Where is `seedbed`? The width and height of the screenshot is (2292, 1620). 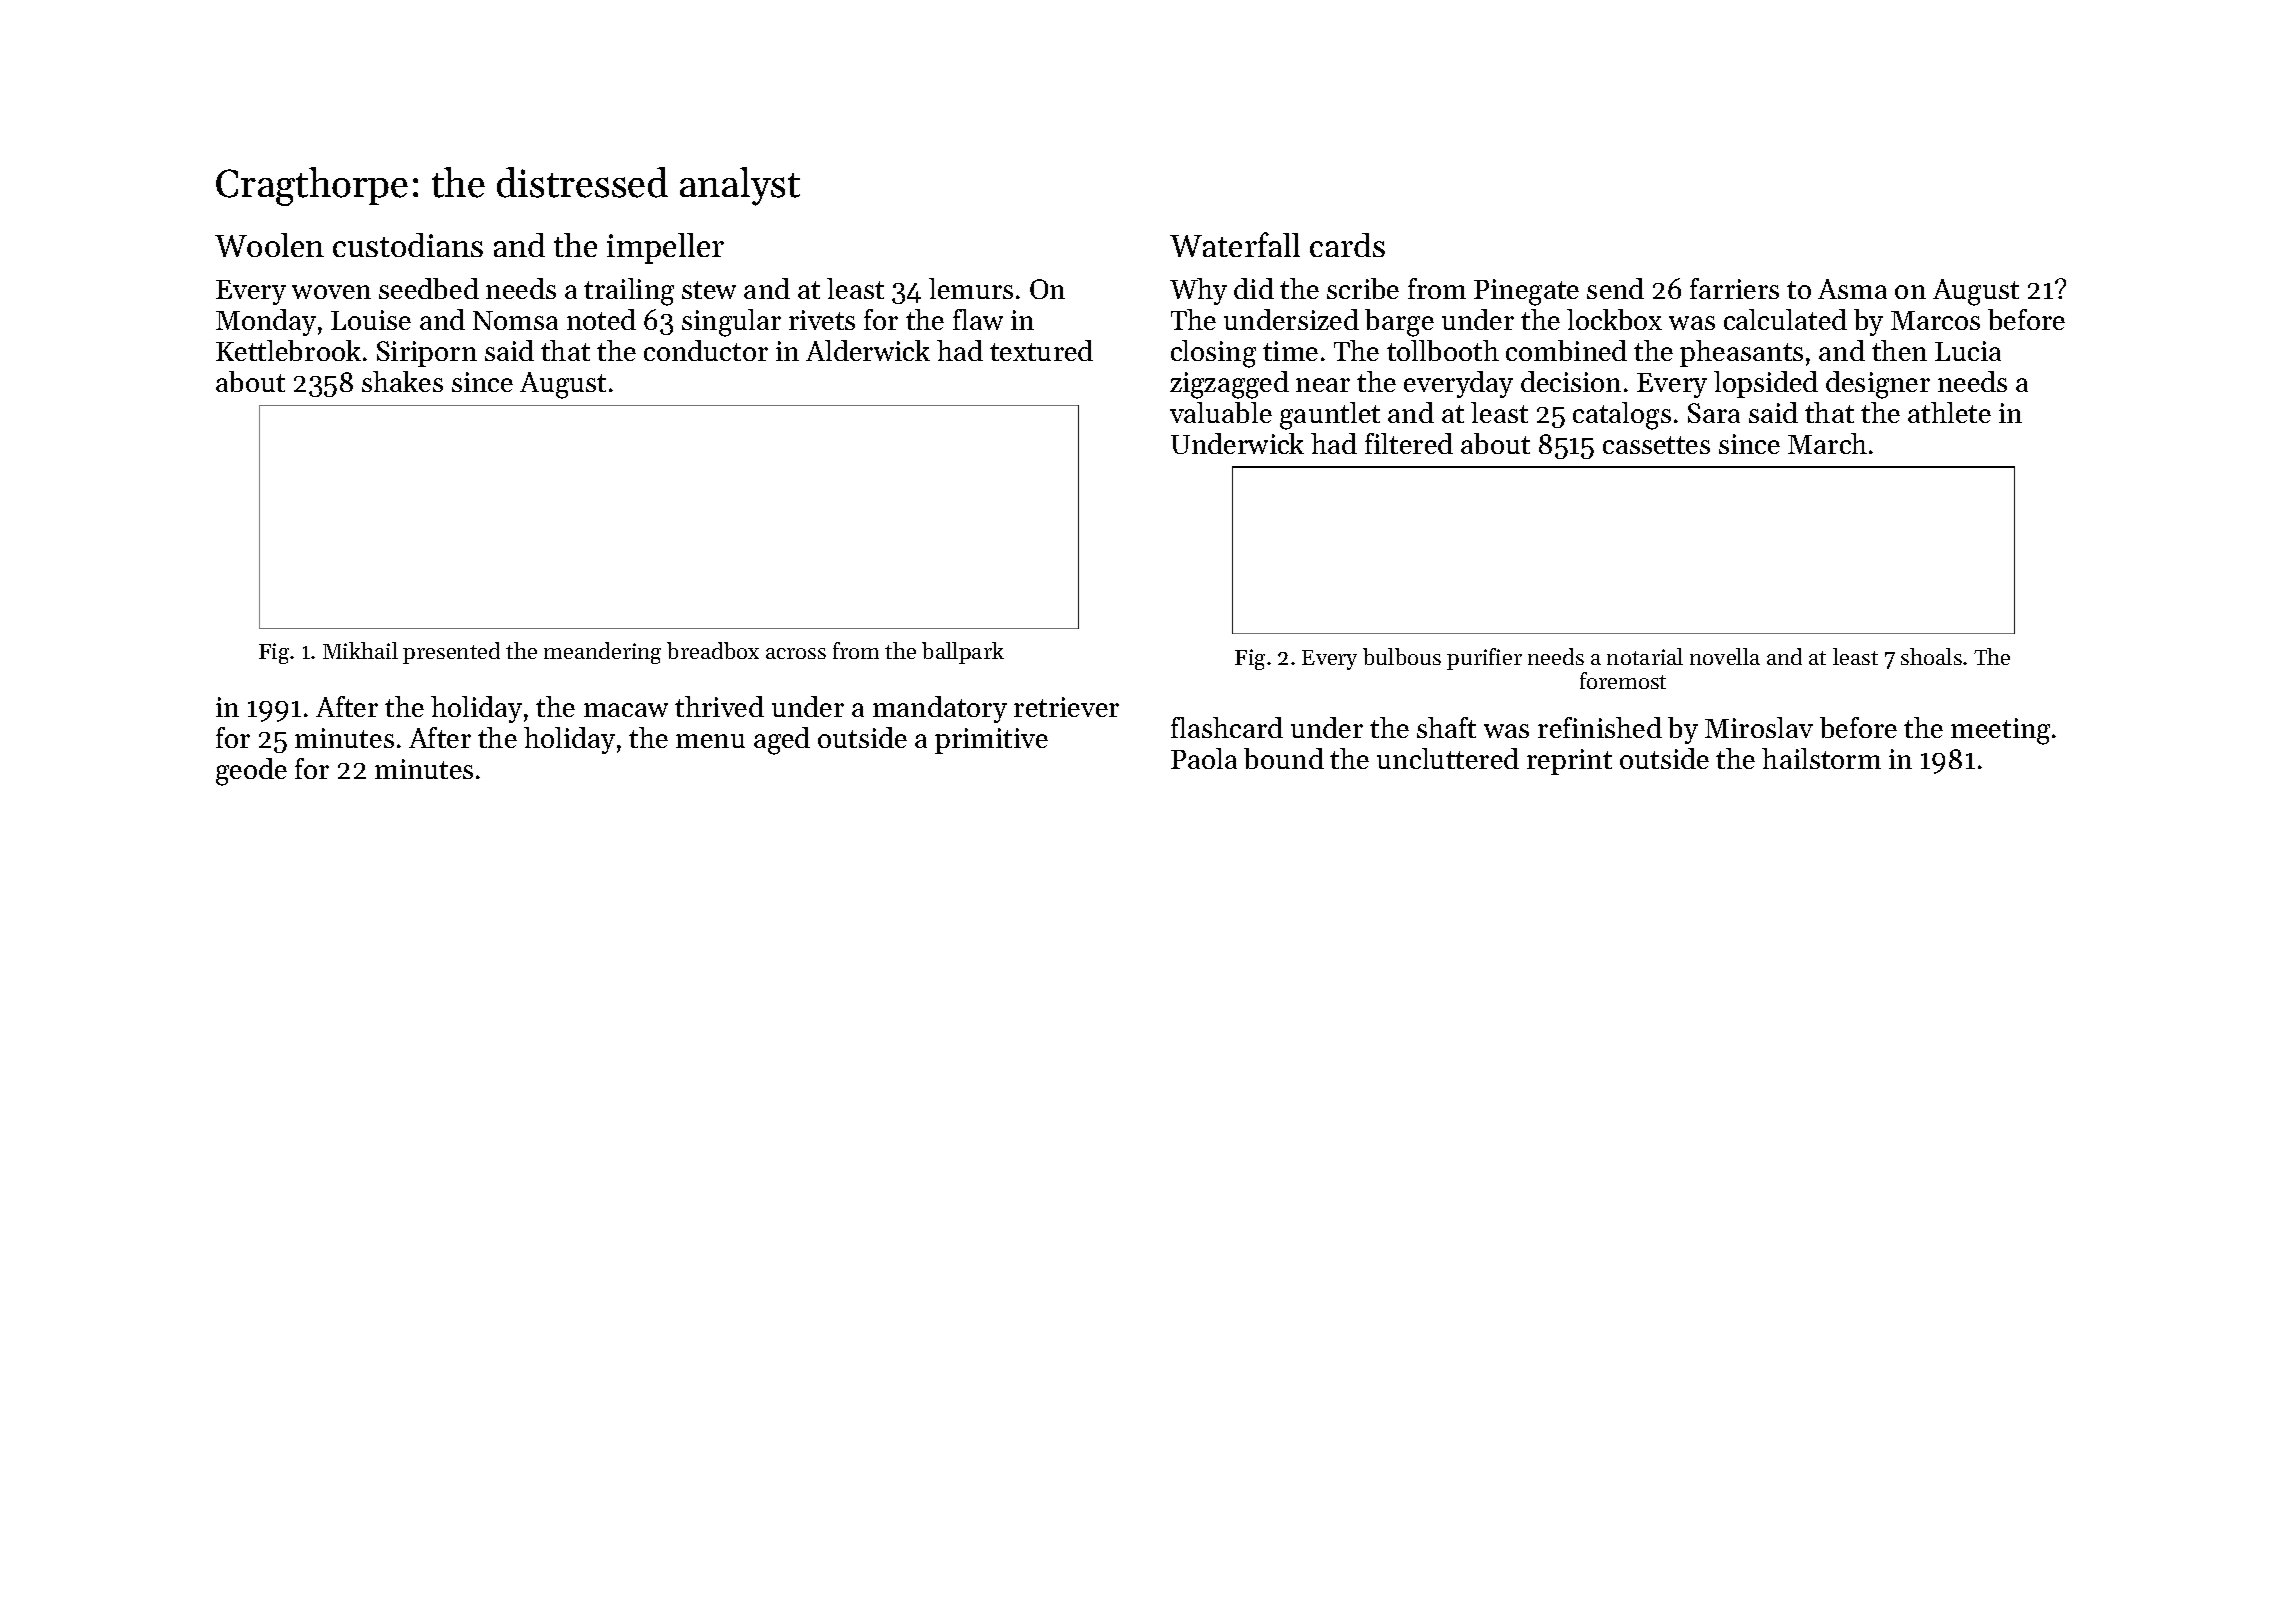
seedbed is located at coordinates (429, 288).
